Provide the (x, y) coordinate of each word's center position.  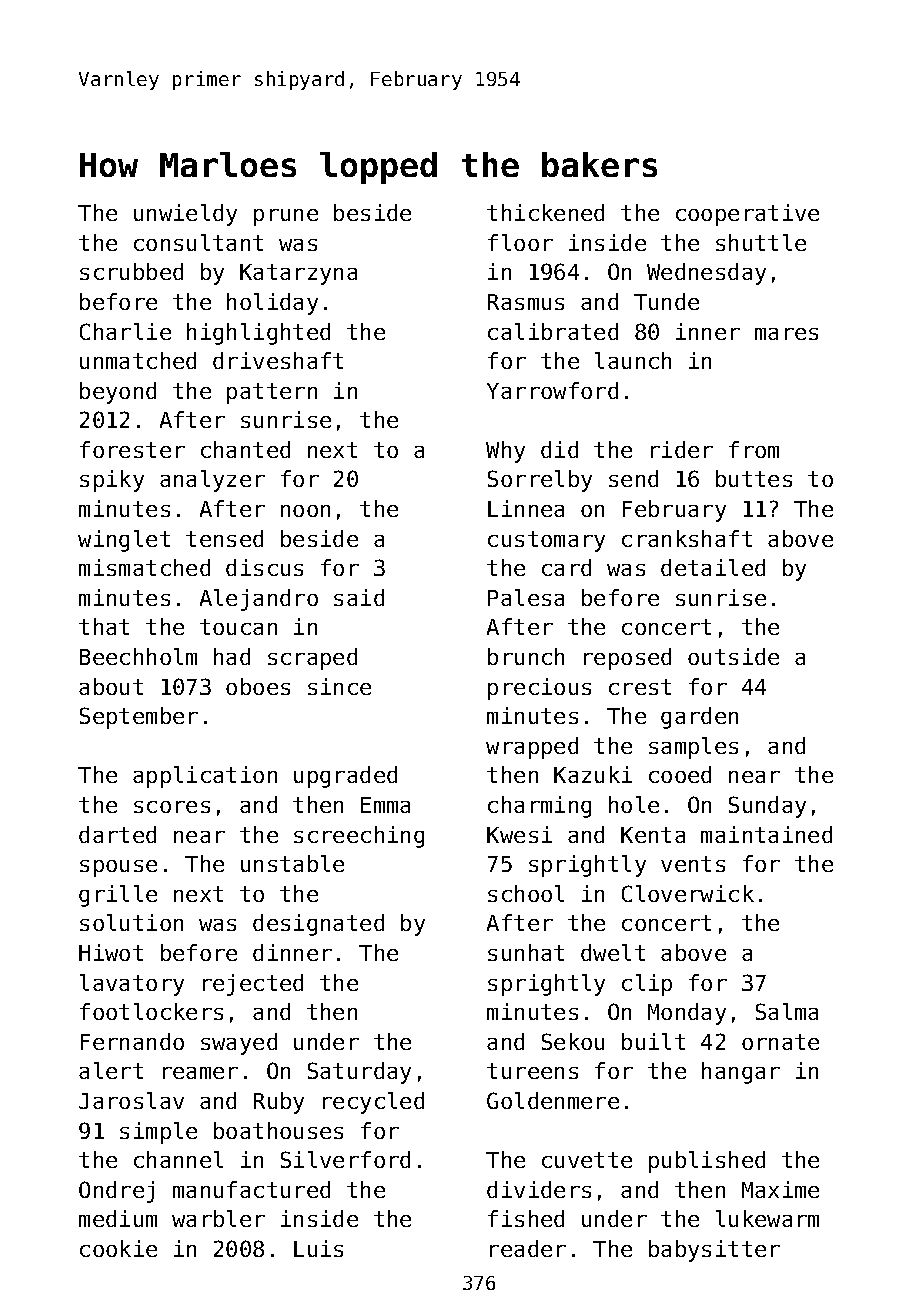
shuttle (761, 242)
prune (286, 217)
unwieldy (185, 215)
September (139, 718)
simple (158, 1133)
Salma (787, 1011)
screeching (359, 837)
